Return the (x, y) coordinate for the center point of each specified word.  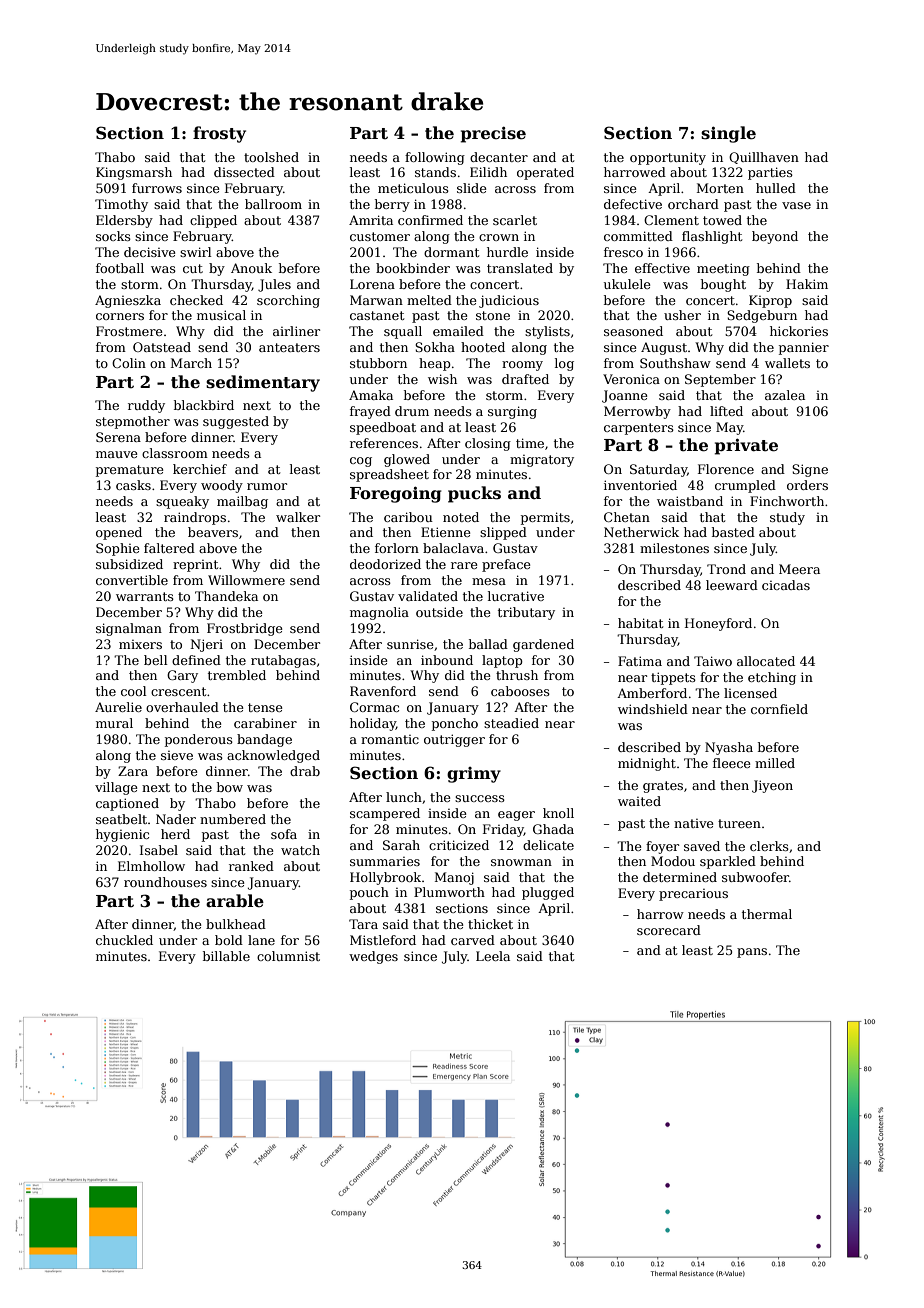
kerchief (200, 469)
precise (493, 135)
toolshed (271, 157)
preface (506, 565)
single (728, 134)
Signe (810, 470)
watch (300, 850)
